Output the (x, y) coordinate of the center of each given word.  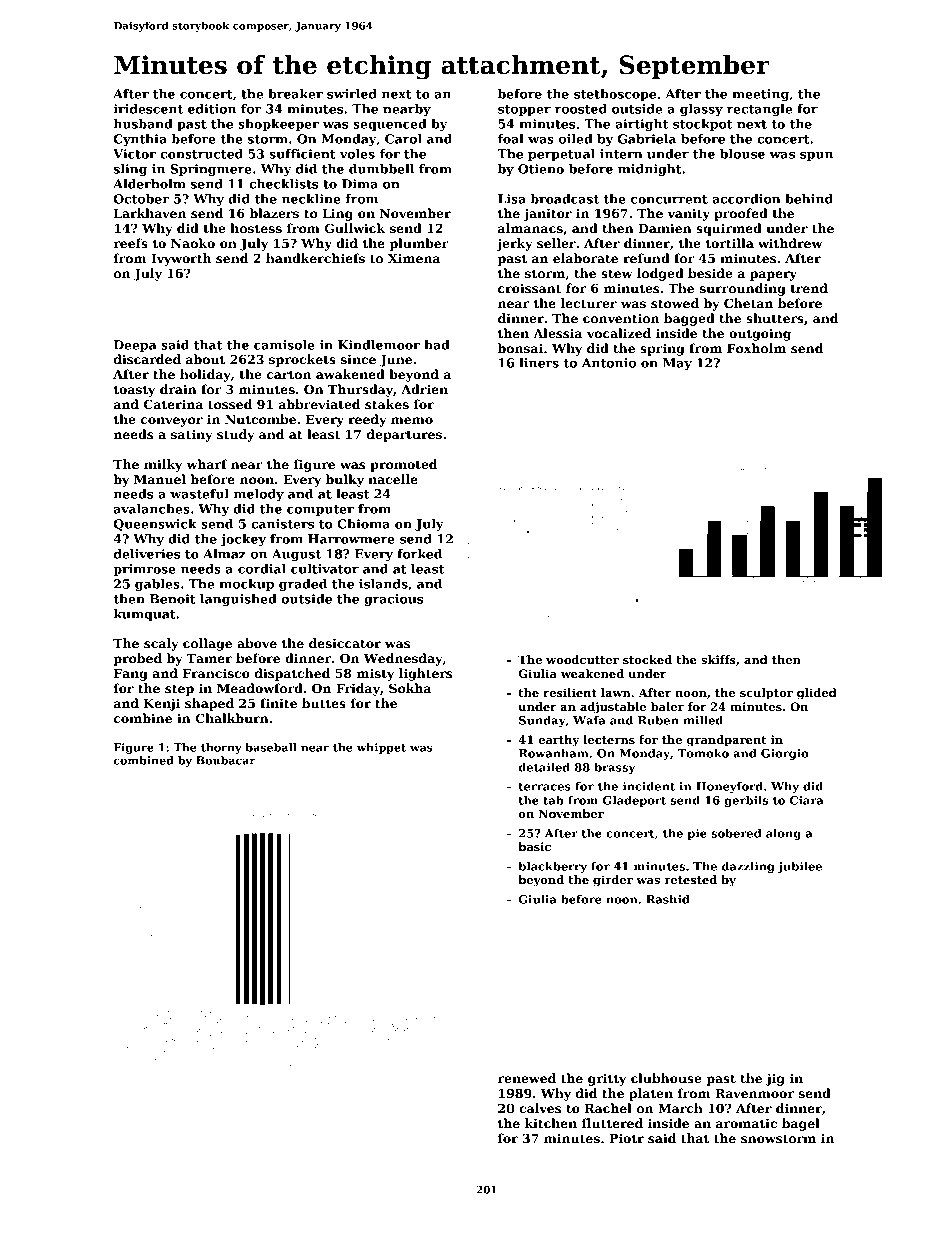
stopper (524, 110)
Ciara (806, 800)
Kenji (162, 704)
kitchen (551, 1123)
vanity (689, 214)
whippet (381, 748)
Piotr (626, 1138)
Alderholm (149, 184)
